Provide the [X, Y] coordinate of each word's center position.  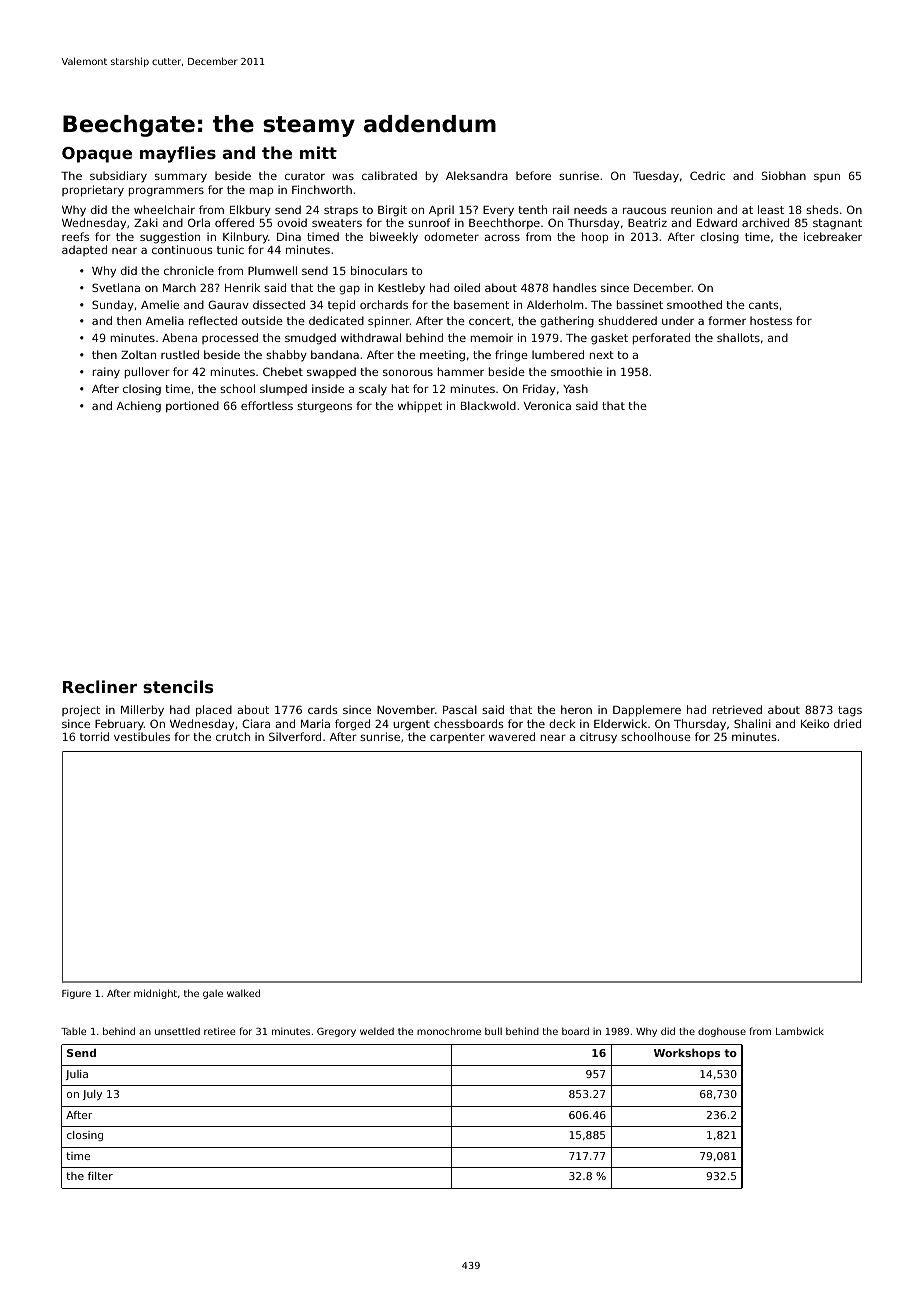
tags [850, 711]
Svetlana [116, 287]
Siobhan [784, 175]
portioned [192, 407]
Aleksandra [477, 175]
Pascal [460, 709]
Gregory [336, 1032]
